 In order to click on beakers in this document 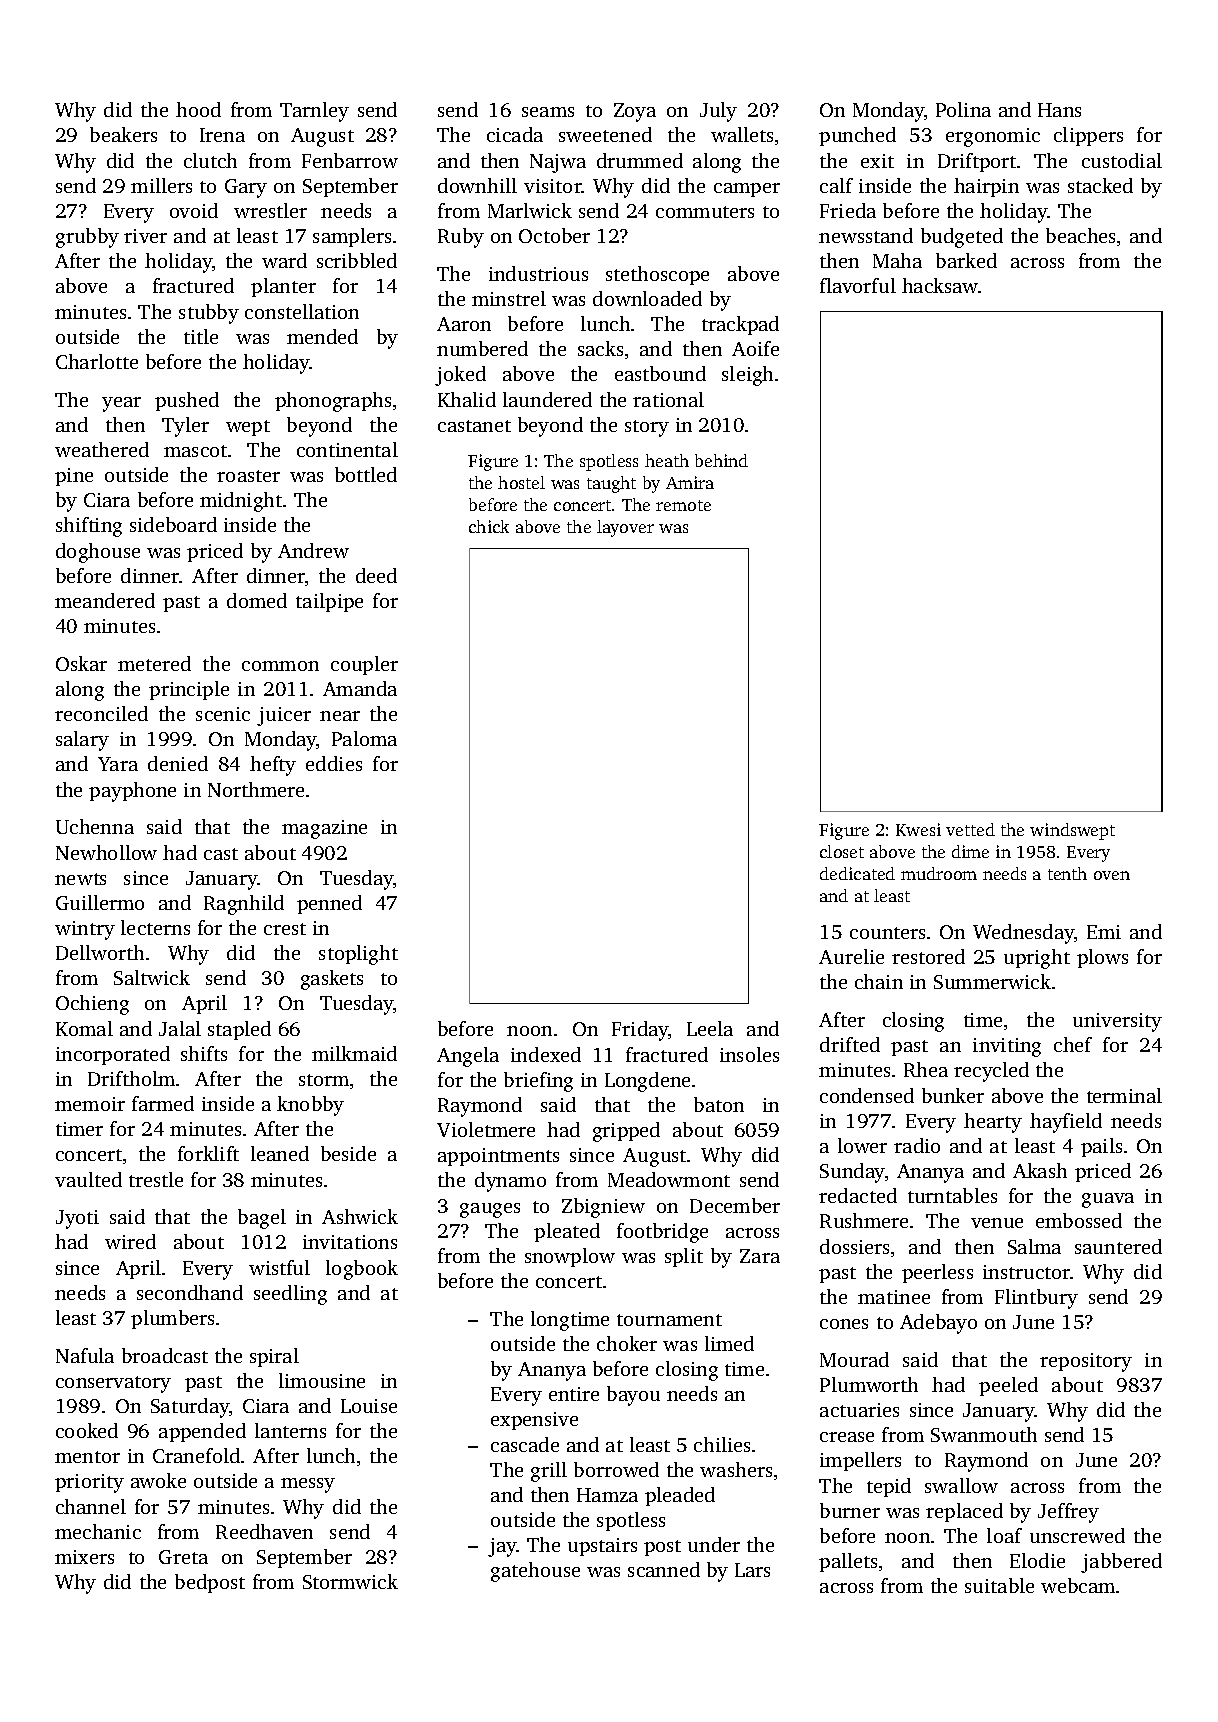, I will do `click(123, 134)`.
